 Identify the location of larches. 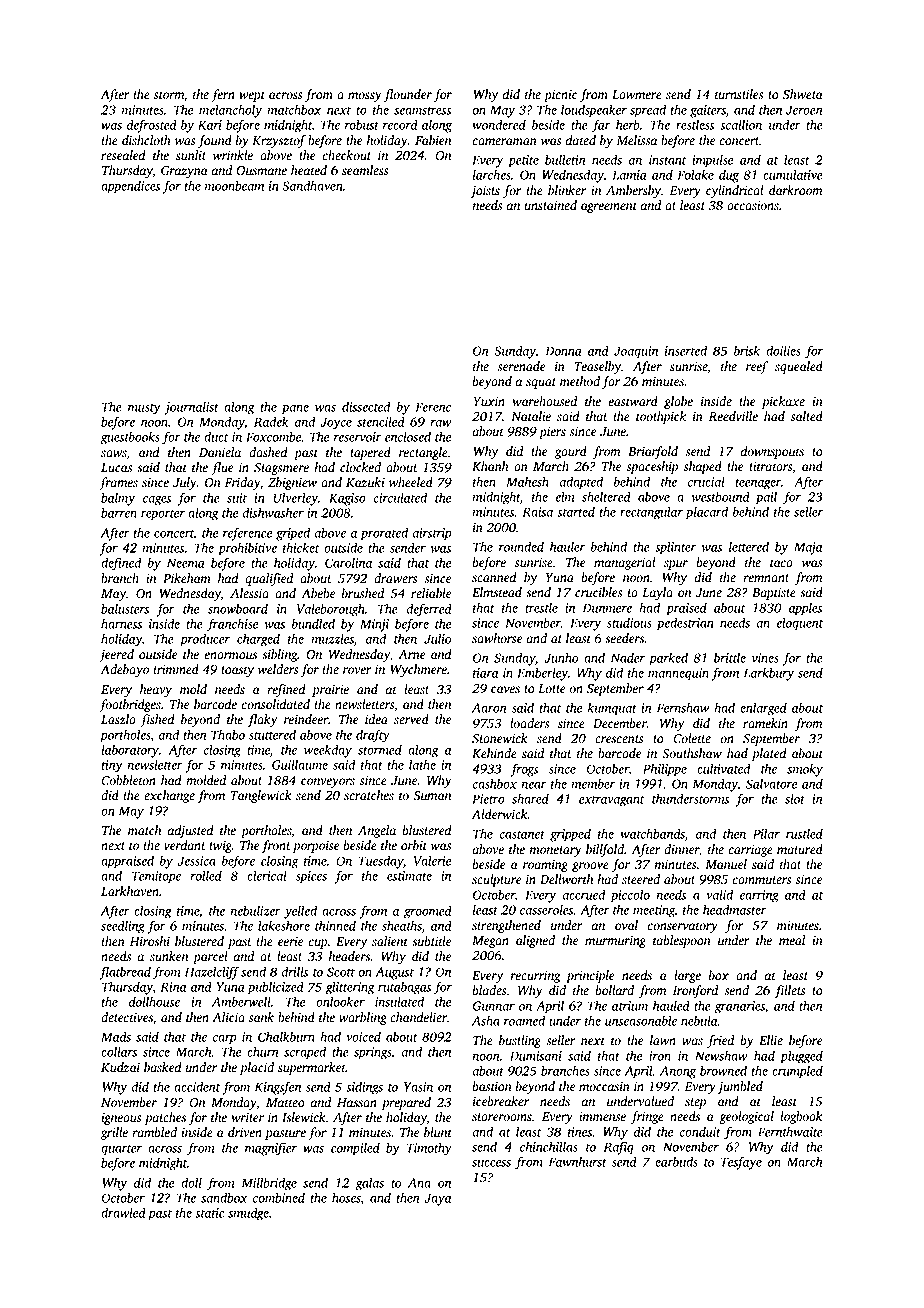
(492, 174).
